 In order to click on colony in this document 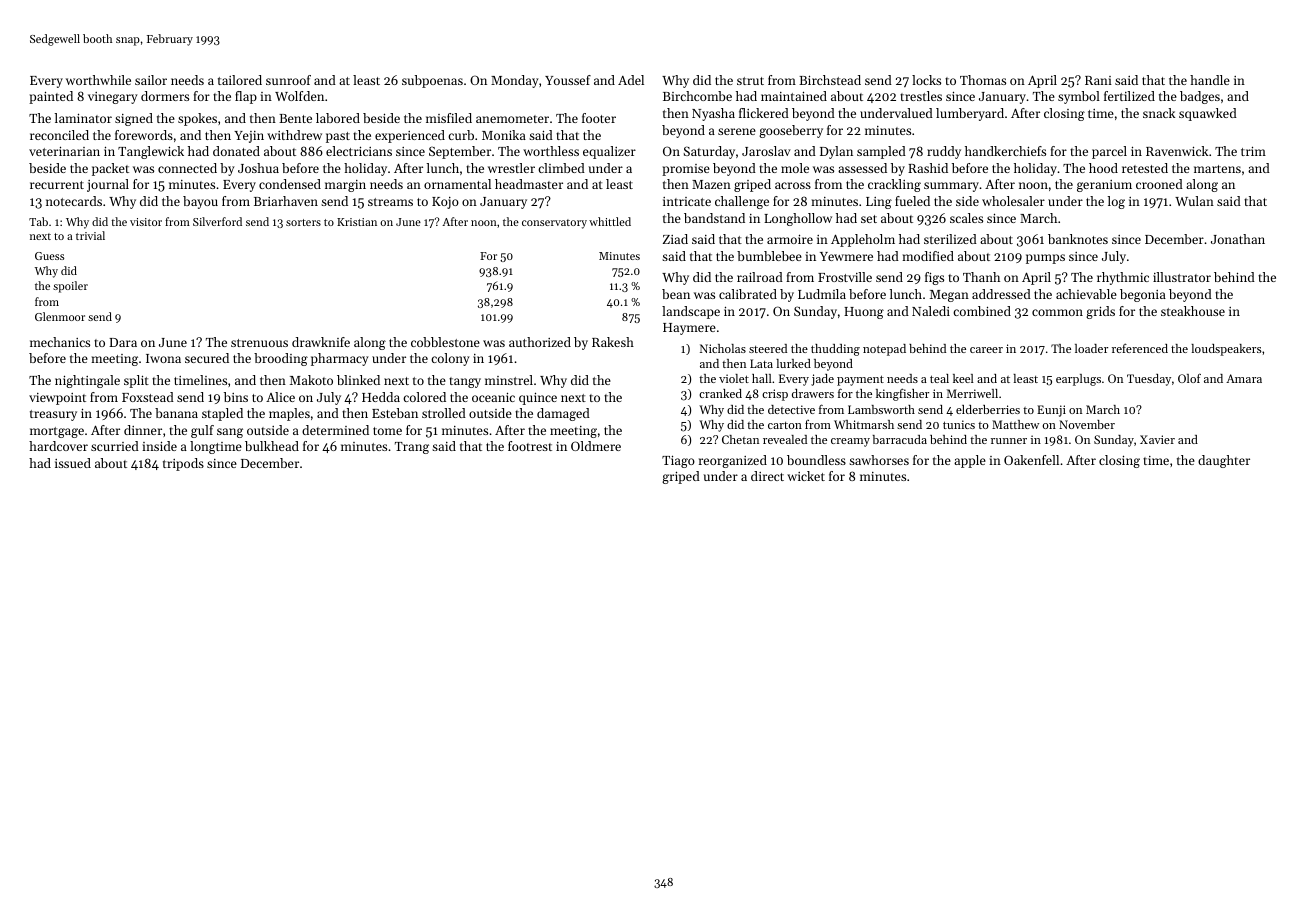, I will do `click(450, 359)`.
